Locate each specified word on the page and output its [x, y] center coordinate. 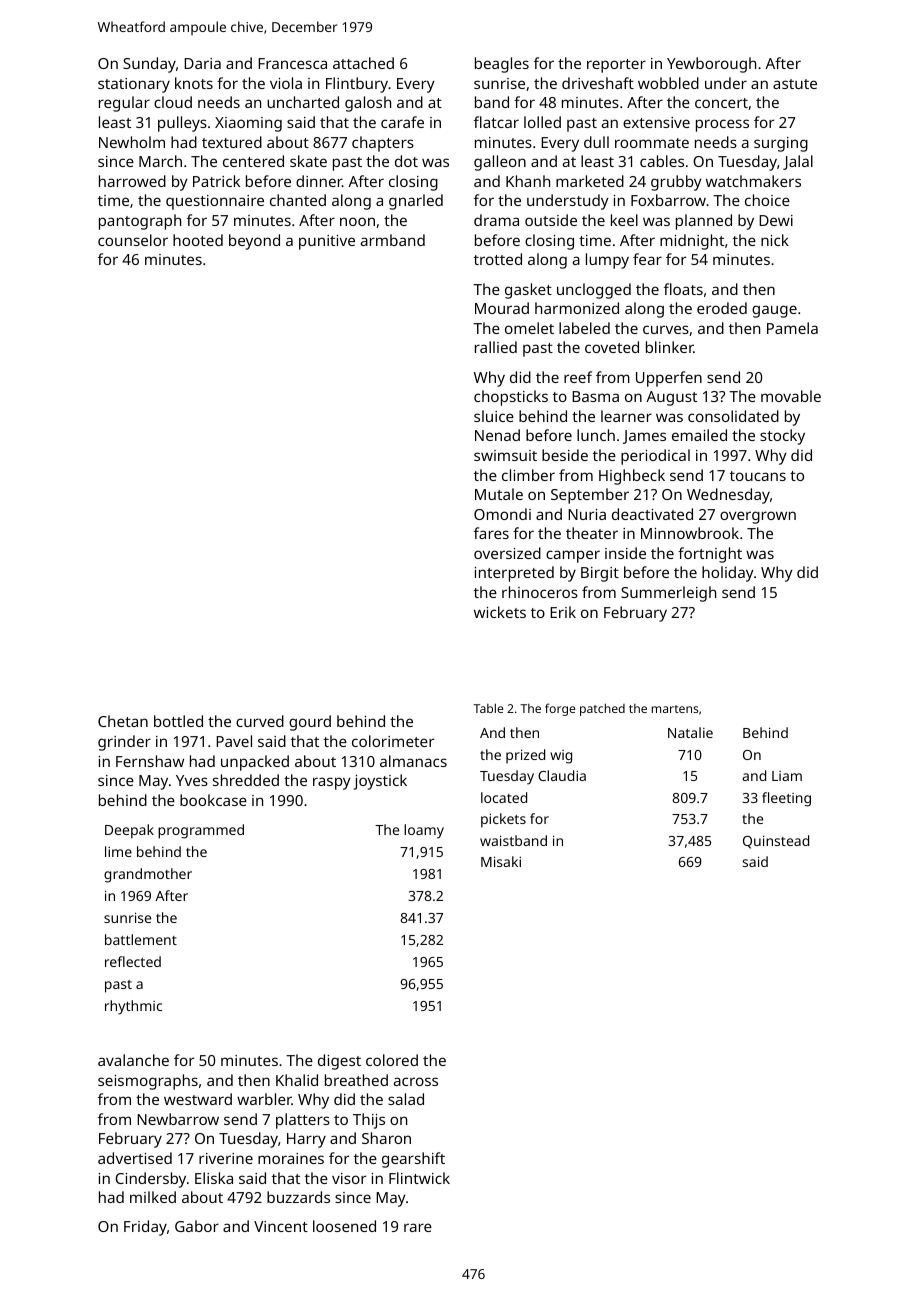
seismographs [148, 1082]
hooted [198, 240]
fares [491, 533]
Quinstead [776, 842]
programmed [201, 831]
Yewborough [711, 65]
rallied [496, 347]
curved [260, 721]
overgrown [758, 517]
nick [775, 240]
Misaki [501, 861]
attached [363, 63]
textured [232, 142]
